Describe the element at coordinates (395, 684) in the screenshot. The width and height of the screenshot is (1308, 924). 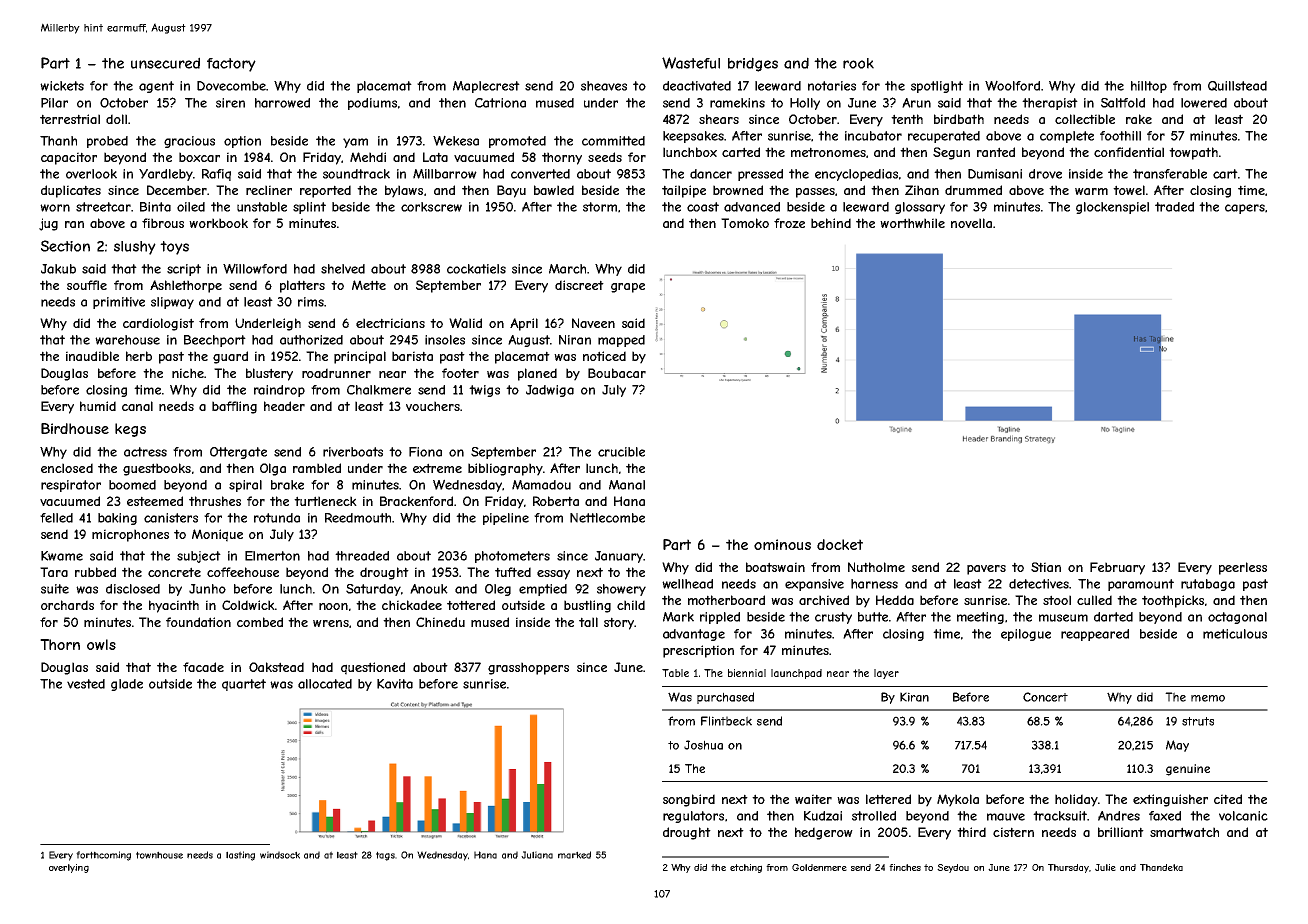
I see `Kavita` at that location.
